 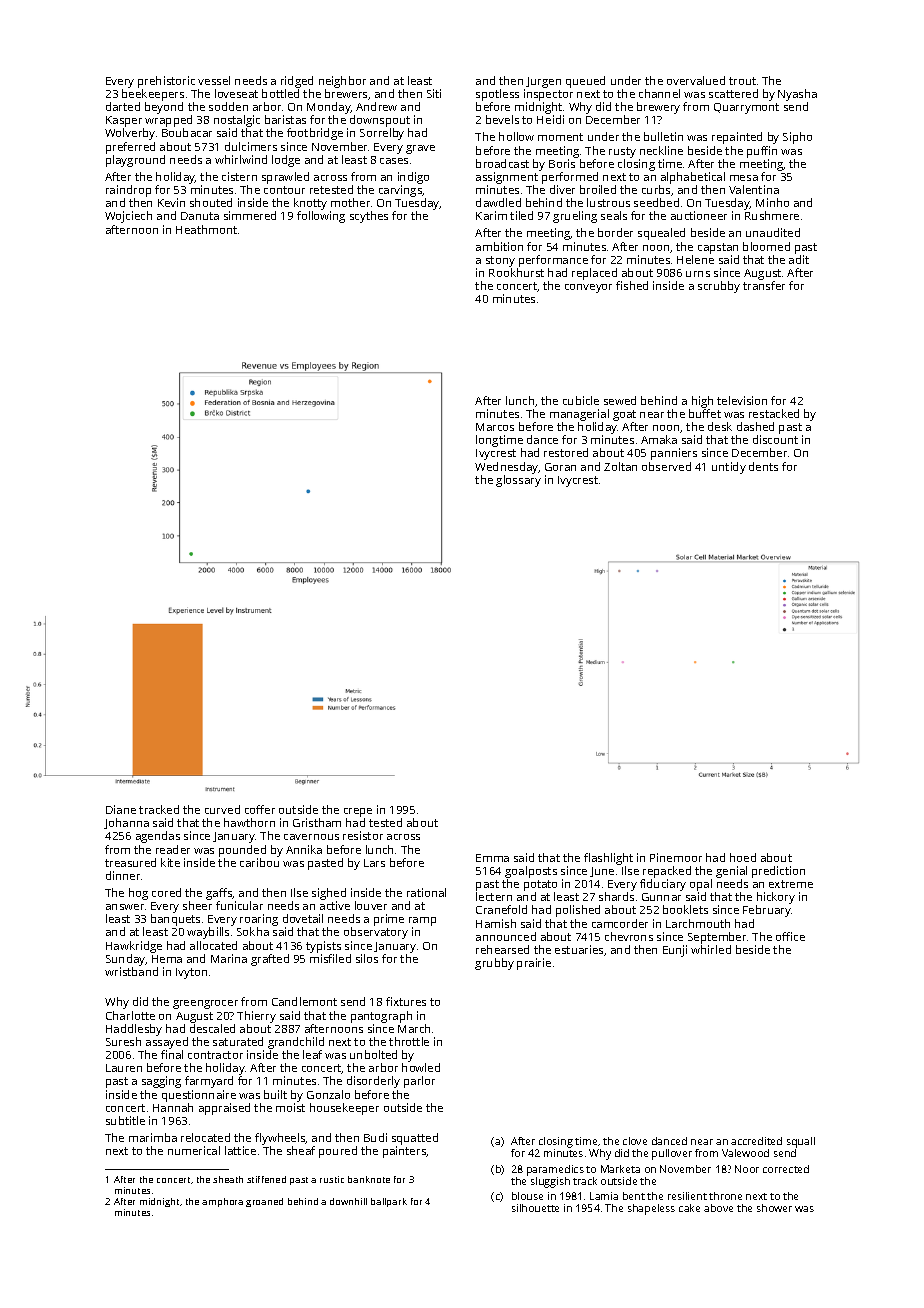 I want to click on Emma, so click(x=492, y=858).
